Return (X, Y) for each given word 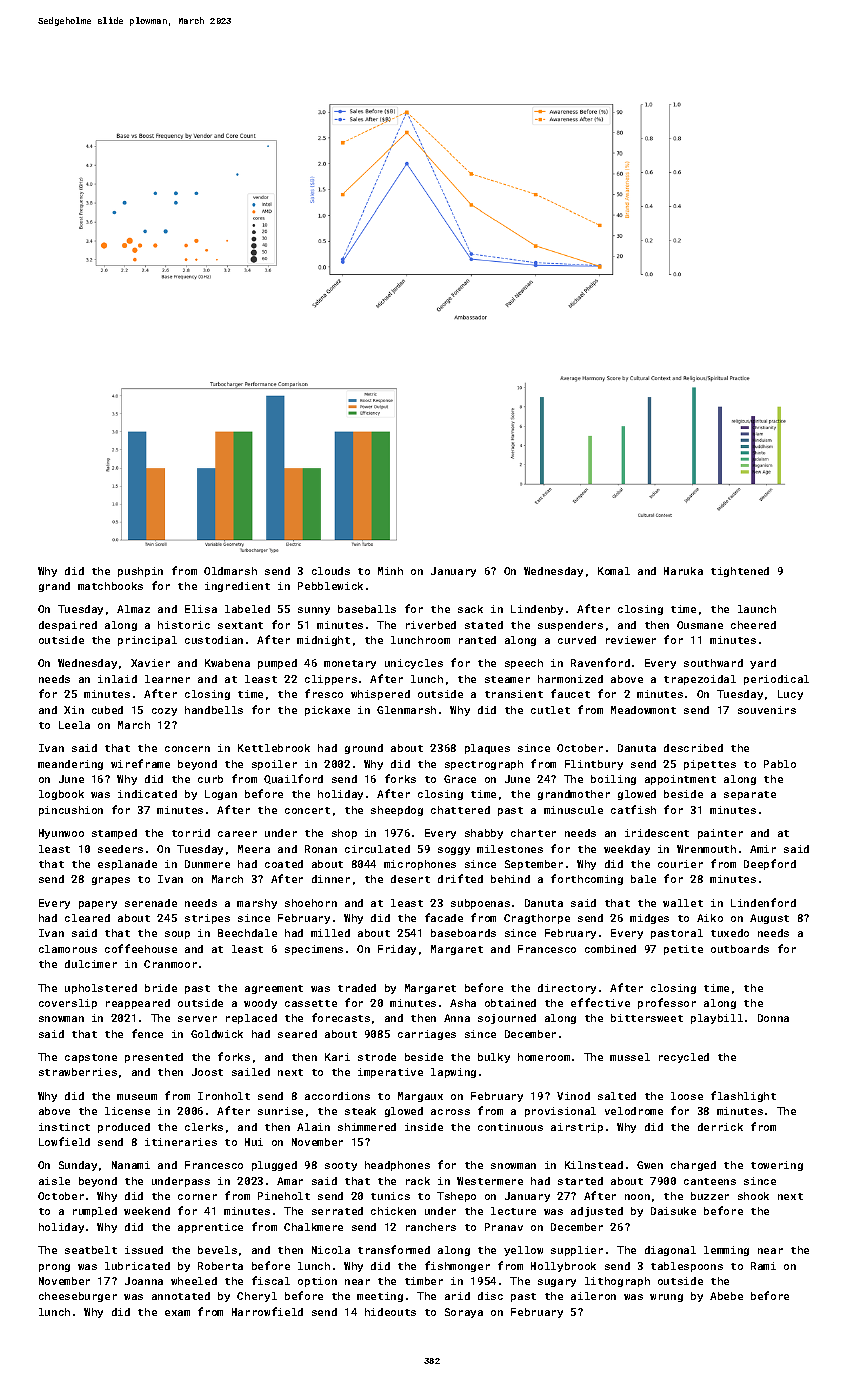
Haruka (683, 571)
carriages (427, 1035)
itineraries (181, 1142)
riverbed (431, 625)
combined (610, 949)
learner (167, 679)
